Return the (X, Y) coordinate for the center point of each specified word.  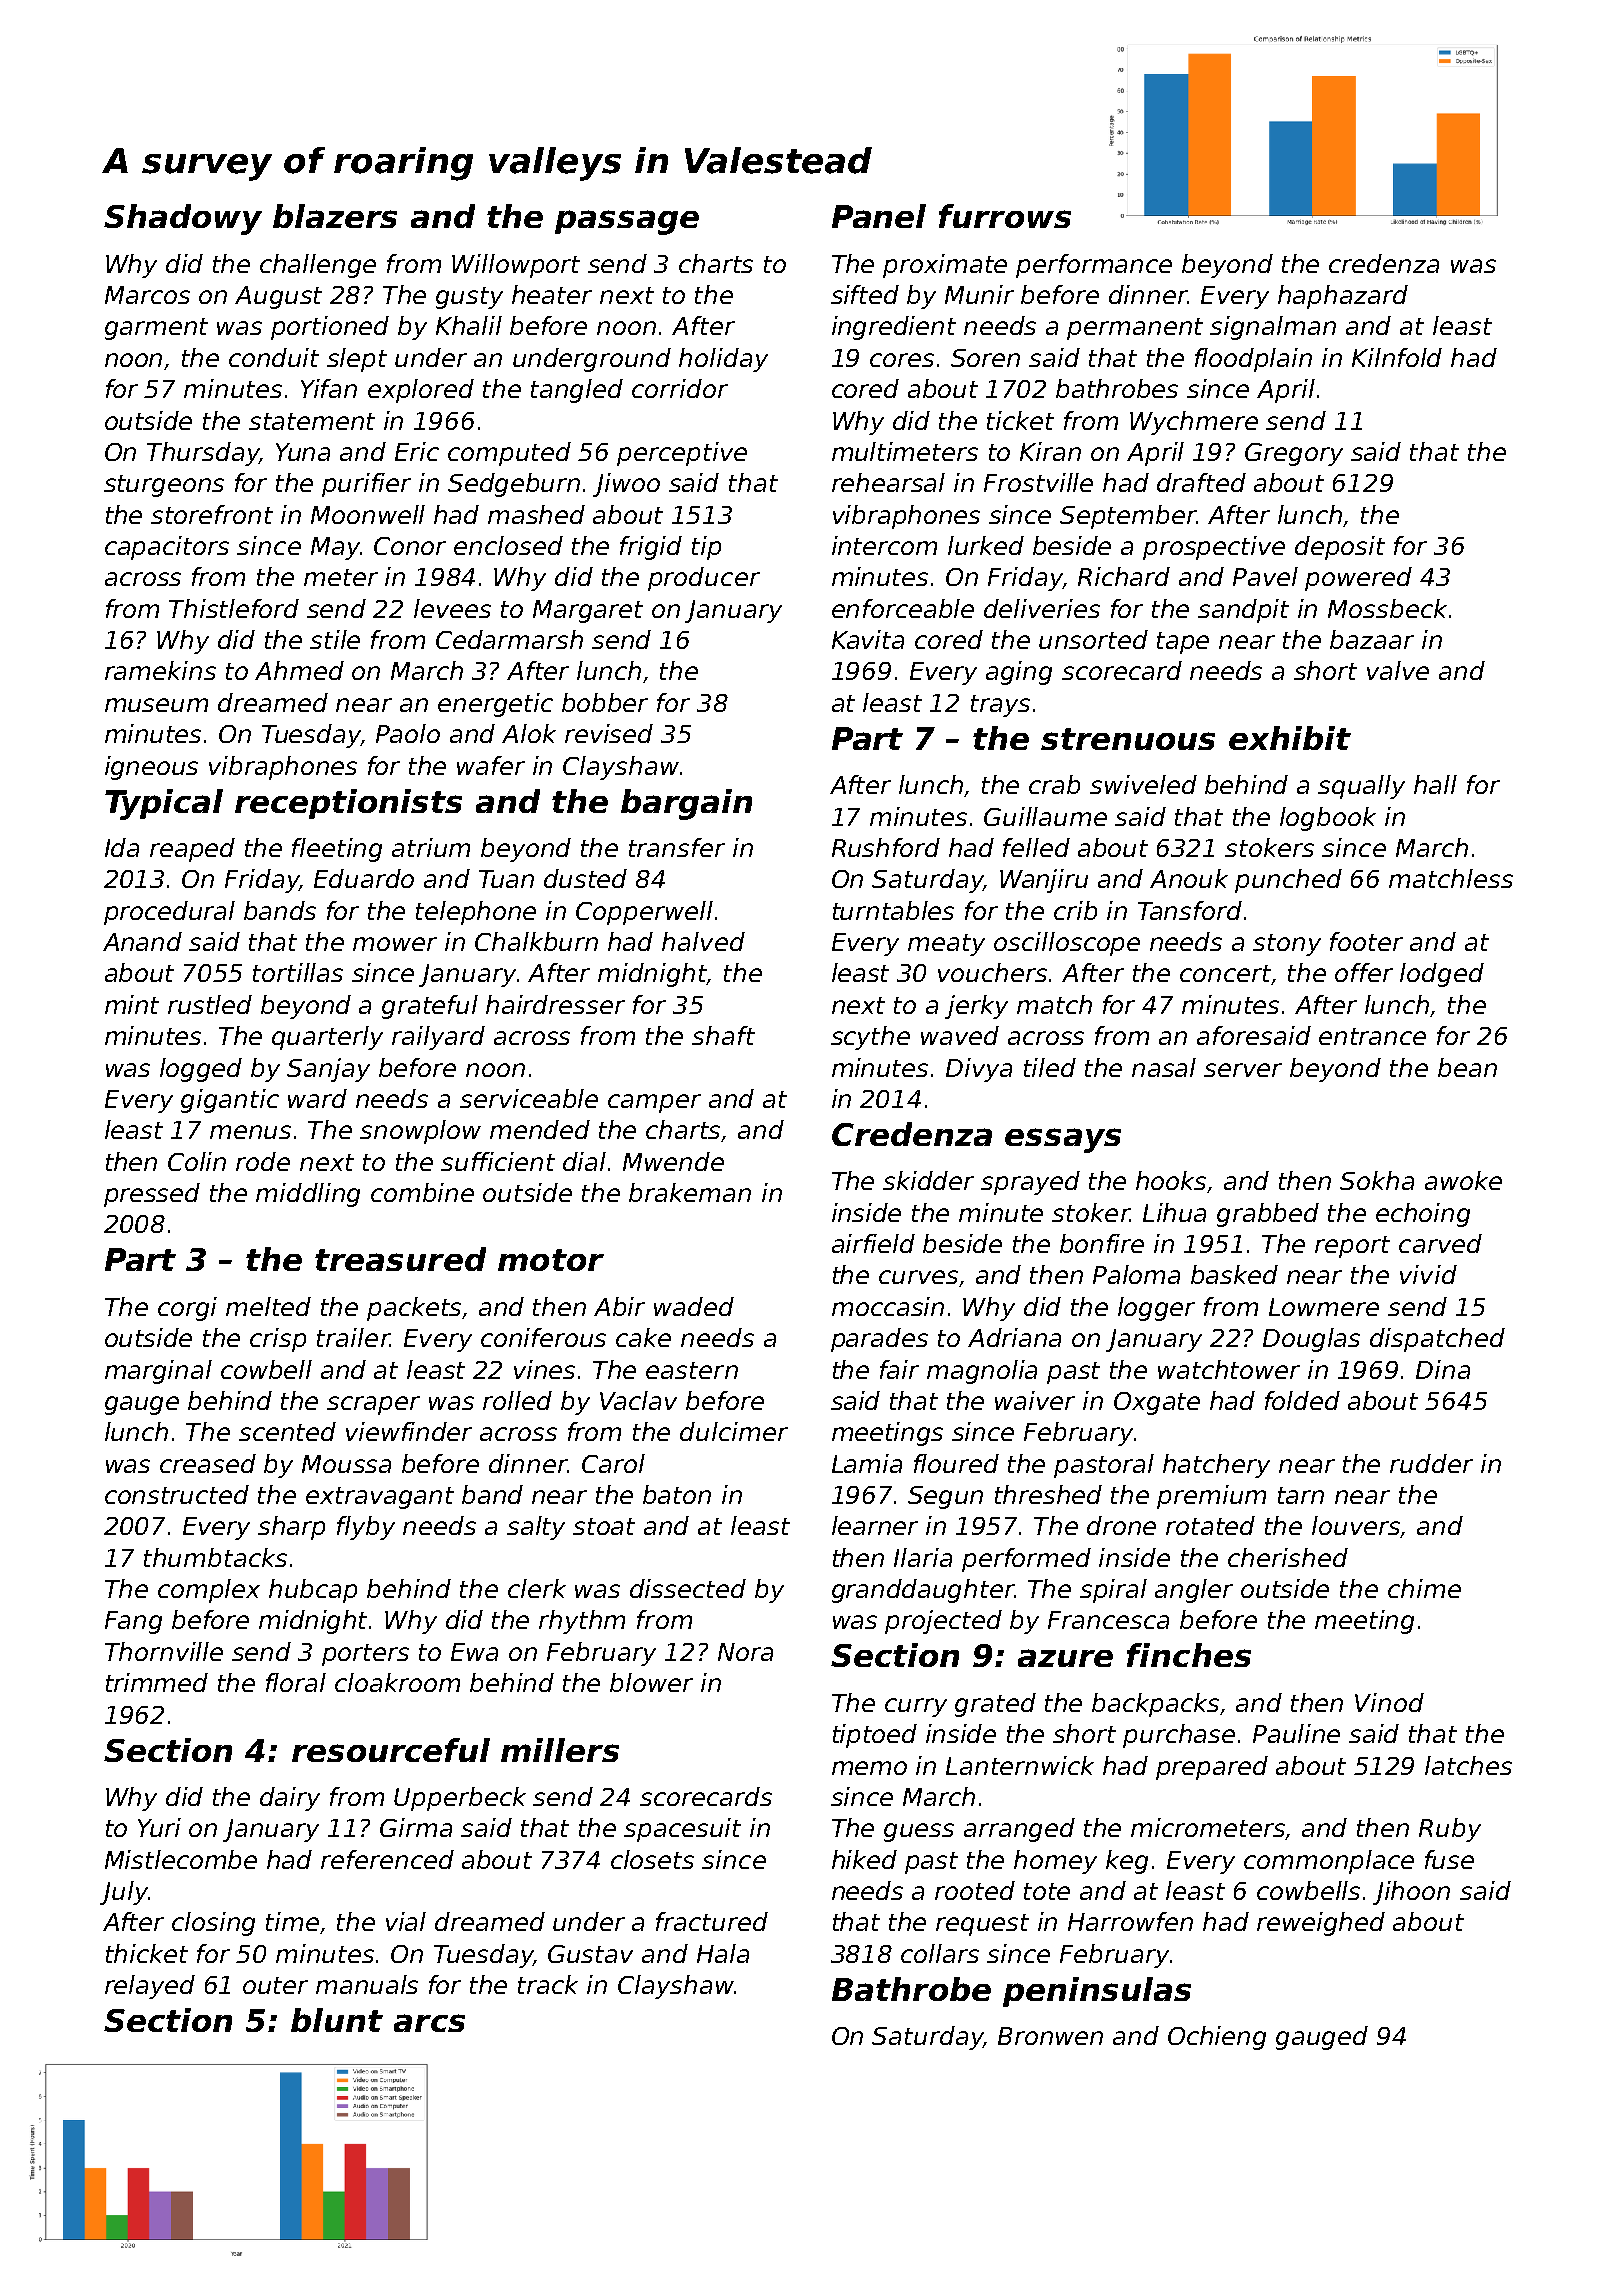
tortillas (298, 972)
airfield (873, 1243)
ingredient (894, 328)
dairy (290, 1799)
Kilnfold (1397, 357)
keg (1127, 1862)
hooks (1172, 1182)
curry (916, 1707)
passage (627, 222)
